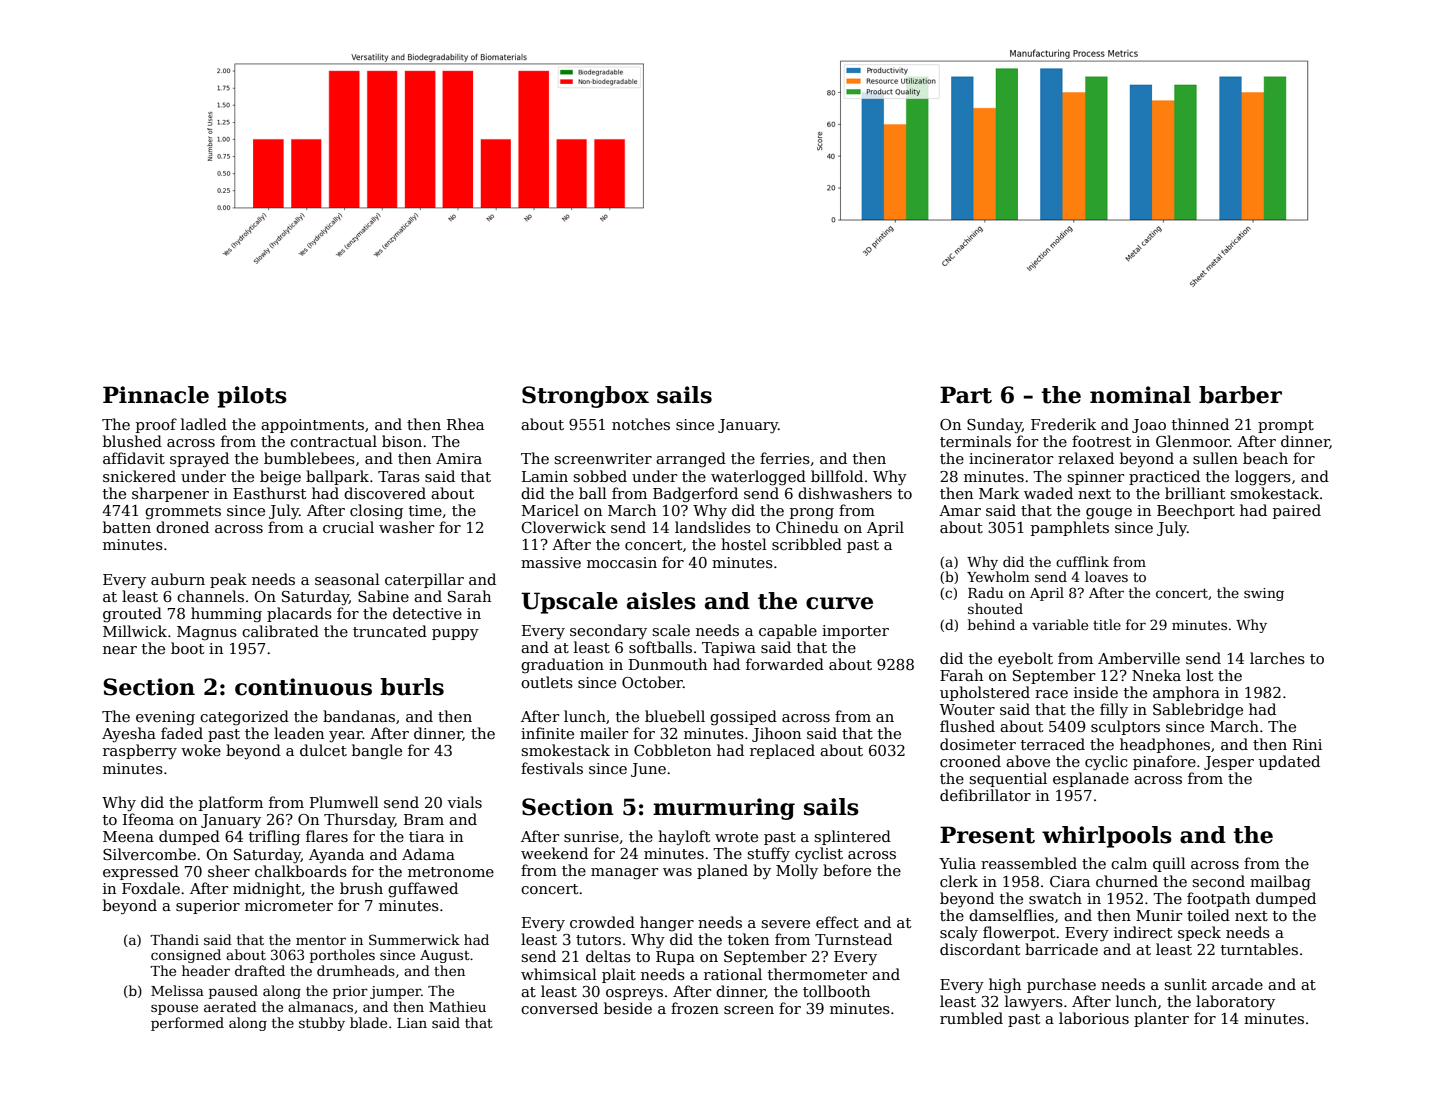 Image resolution: width=1437 pixels, height=1110 pixels. Describe the element at coordinates (998, 576) in the screenshot. I see `Yewholm` at that location.
